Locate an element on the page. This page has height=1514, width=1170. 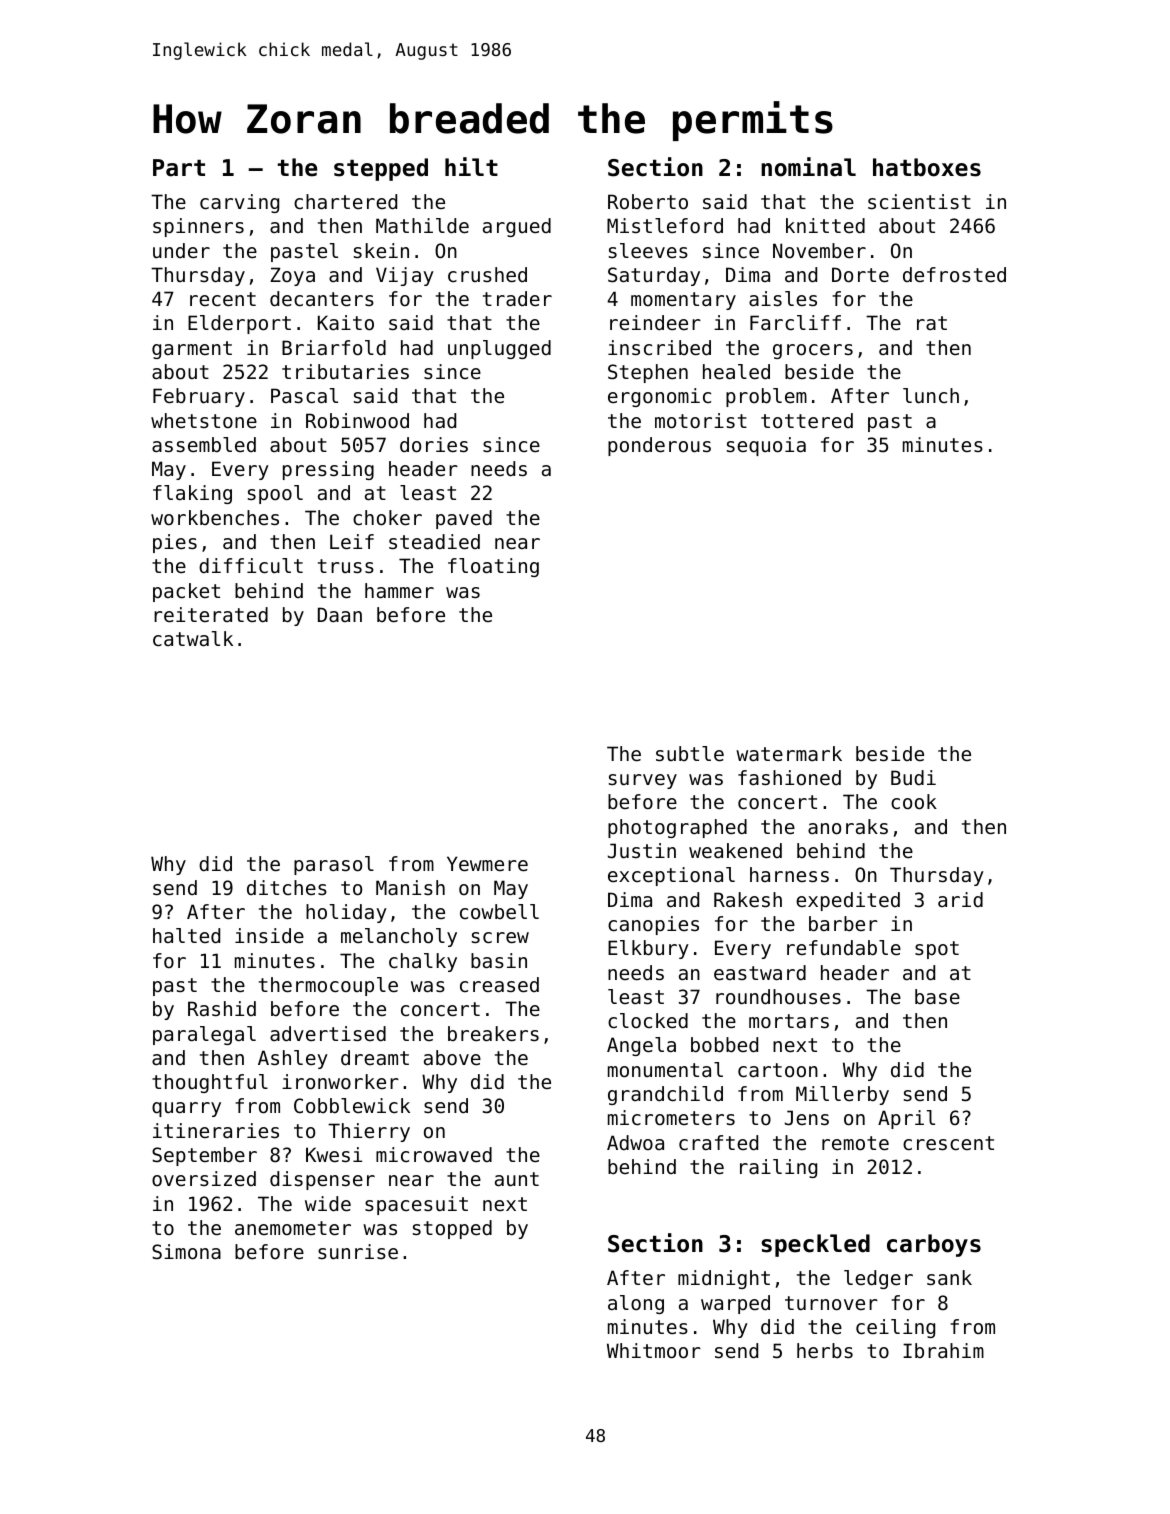
Part is located at coordinates (179, 168).
